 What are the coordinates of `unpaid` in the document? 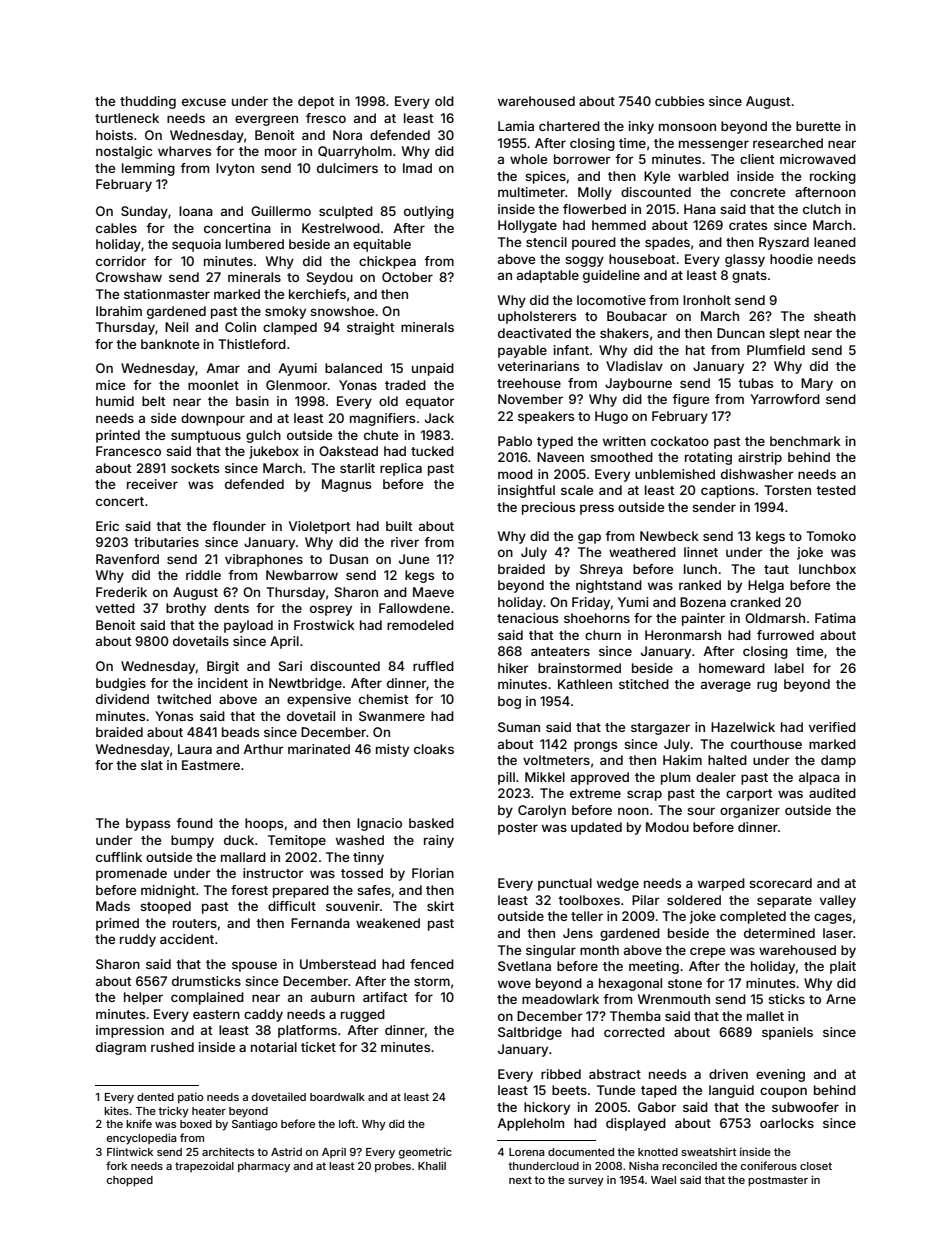 It's located at (433, 369).
